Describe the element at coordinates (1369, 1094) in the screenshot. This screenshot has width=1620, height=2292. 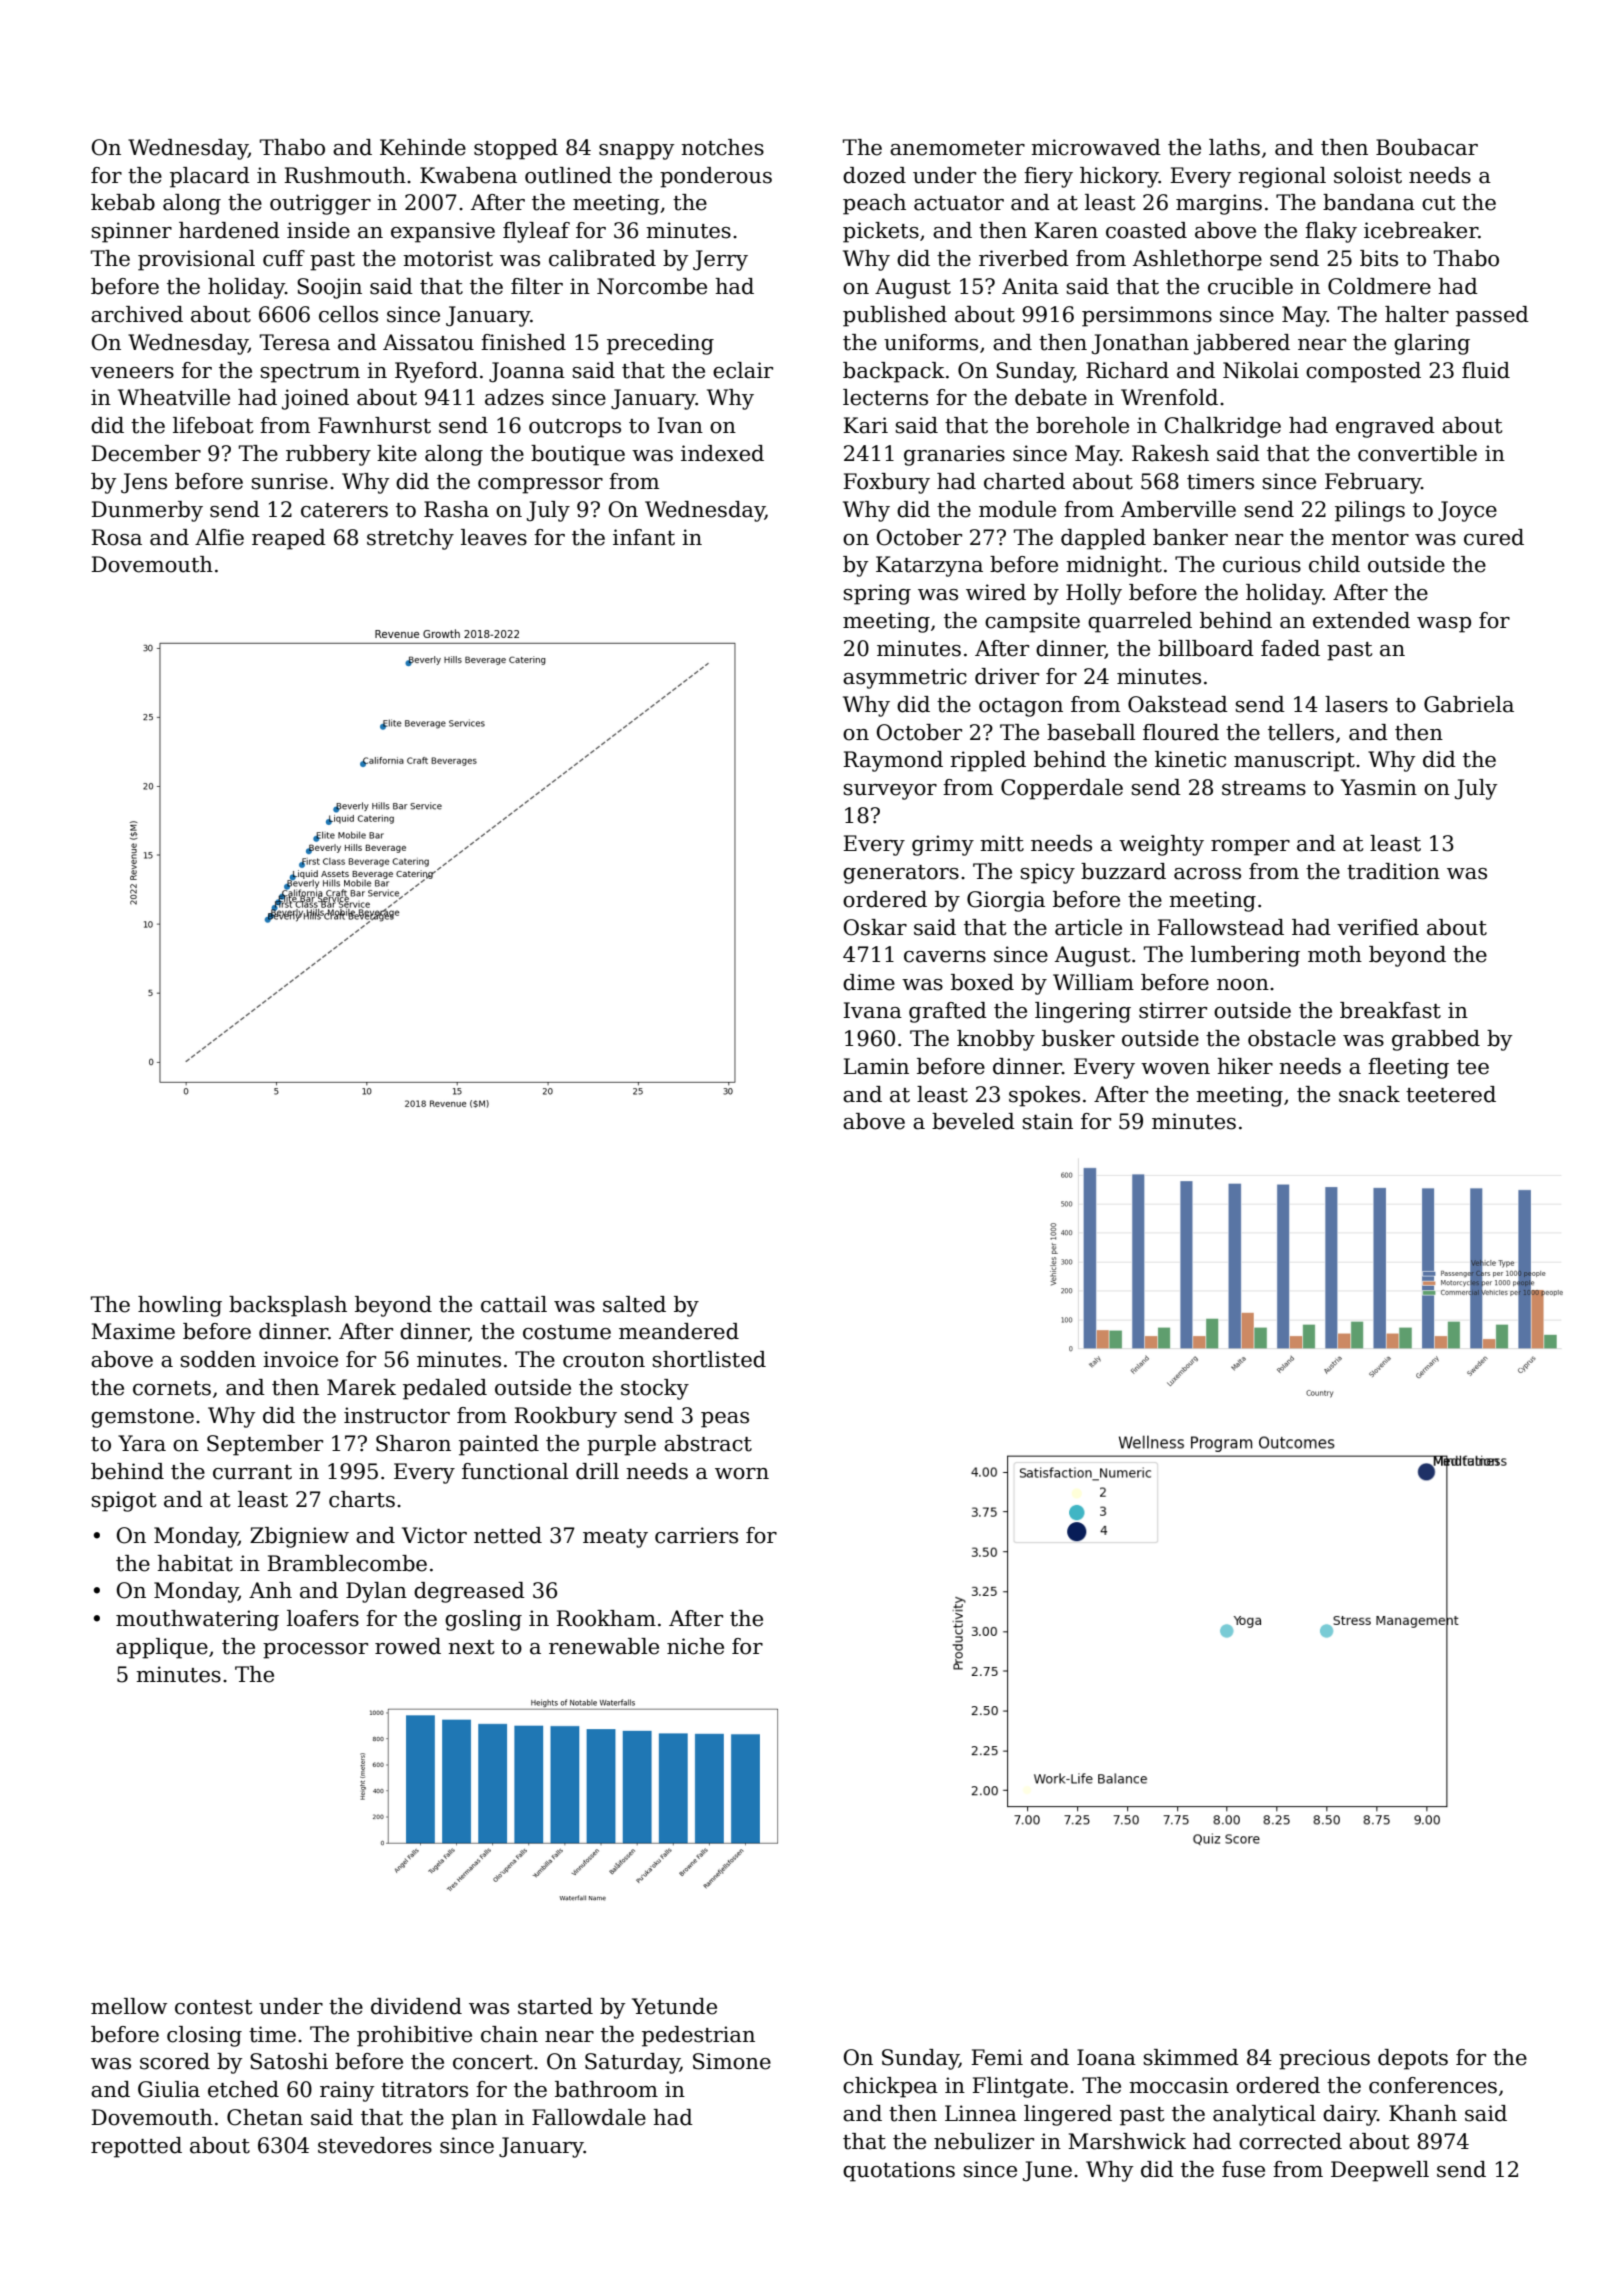
I see `snack` at that location.
